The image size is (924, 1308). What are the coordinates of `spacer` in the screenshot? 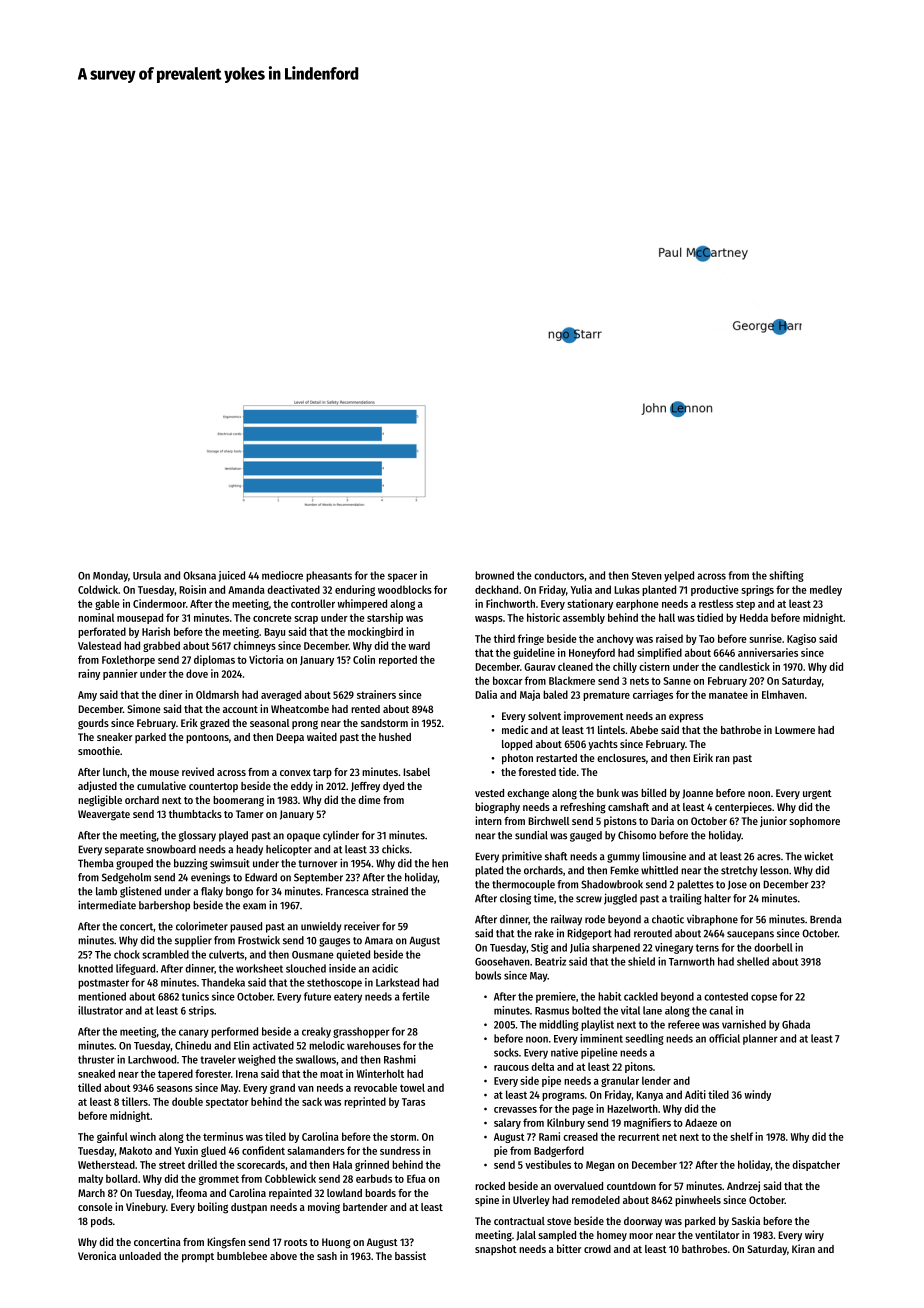 It's located at (402, 577).
